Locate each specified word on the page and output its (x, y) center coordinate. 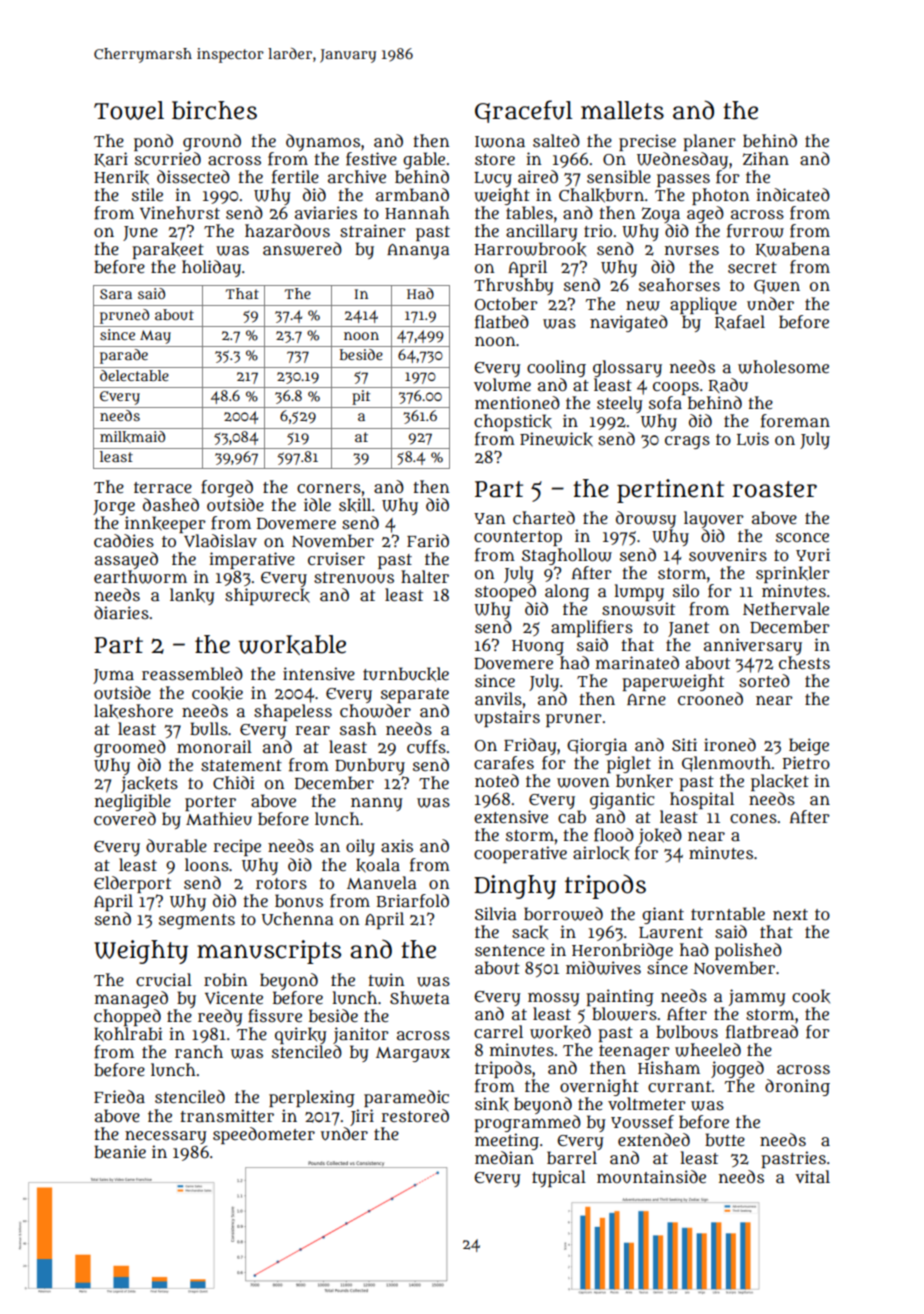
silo (686, 590)
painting (620, 997)
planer (709, 142)
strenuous (354, 578)
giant (663, 915)
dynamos (323, 142)
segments (197, 921)
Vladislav (220, 540)
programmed (527, 1123)
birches (214, 110)
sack (530, 932)
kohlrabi (128, 1034)
